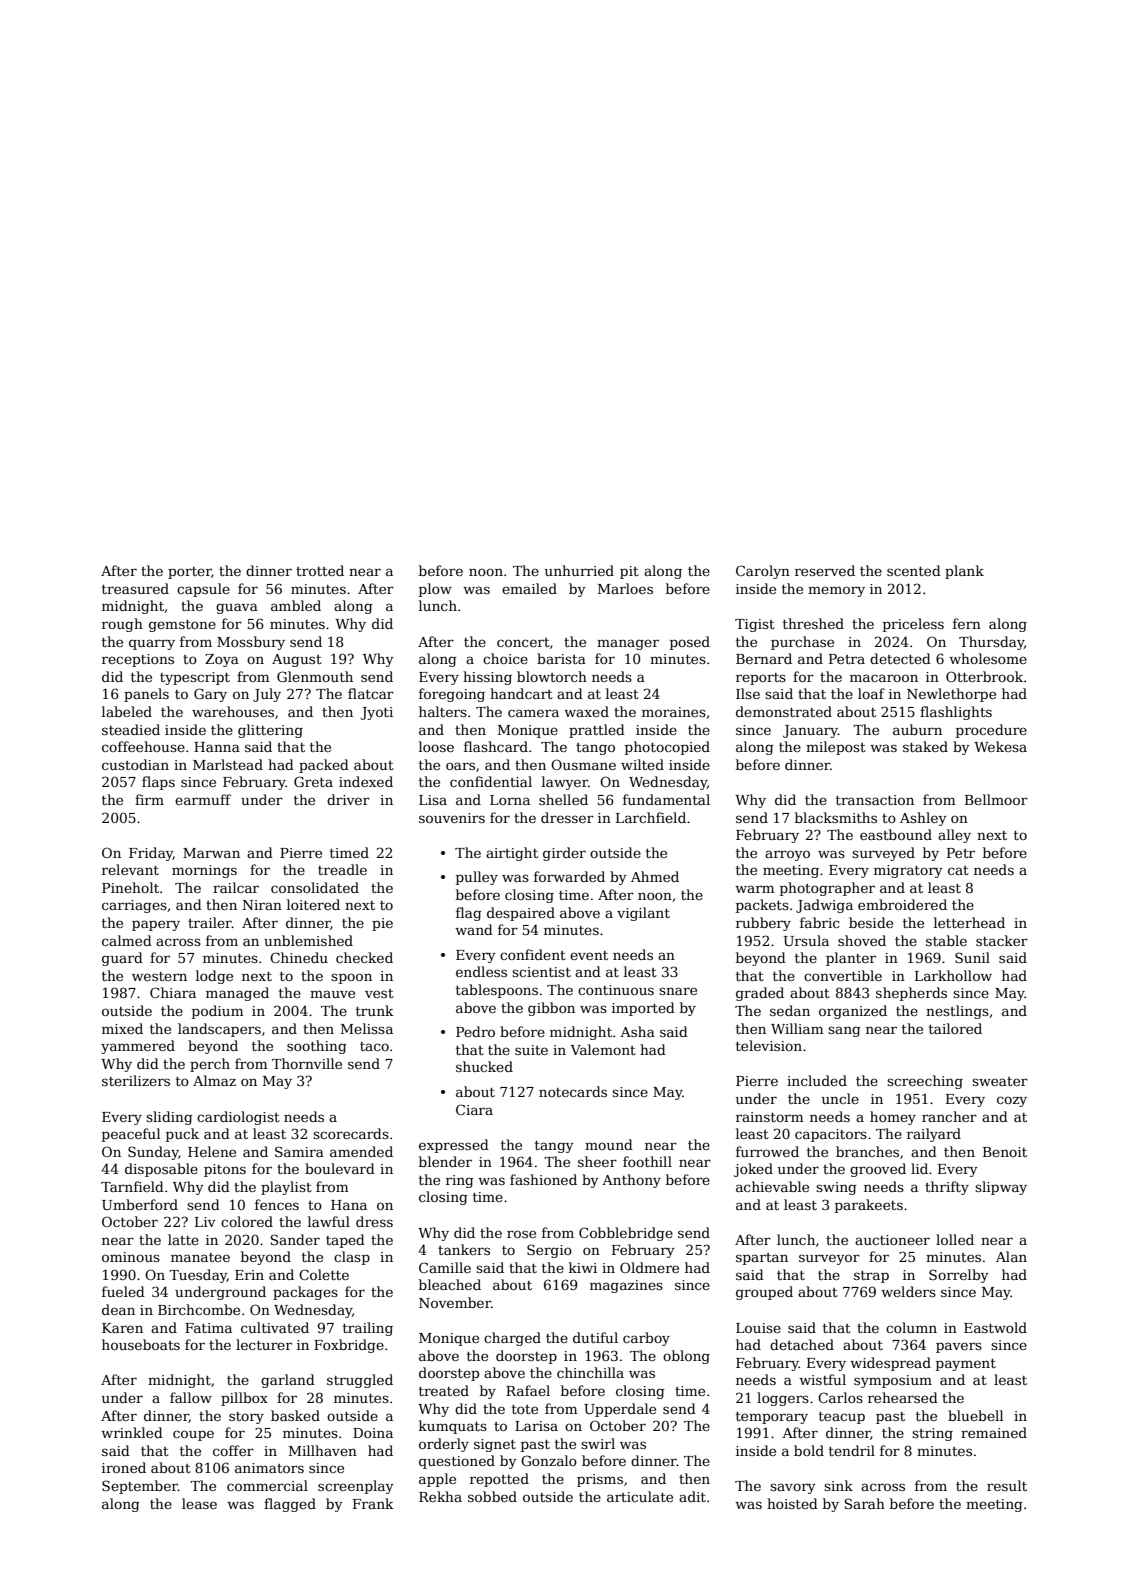 The height and width of the page is (1596, 1129). Describe the element at coordinates (199, 1503) in the page. I see `lease` at that location.
